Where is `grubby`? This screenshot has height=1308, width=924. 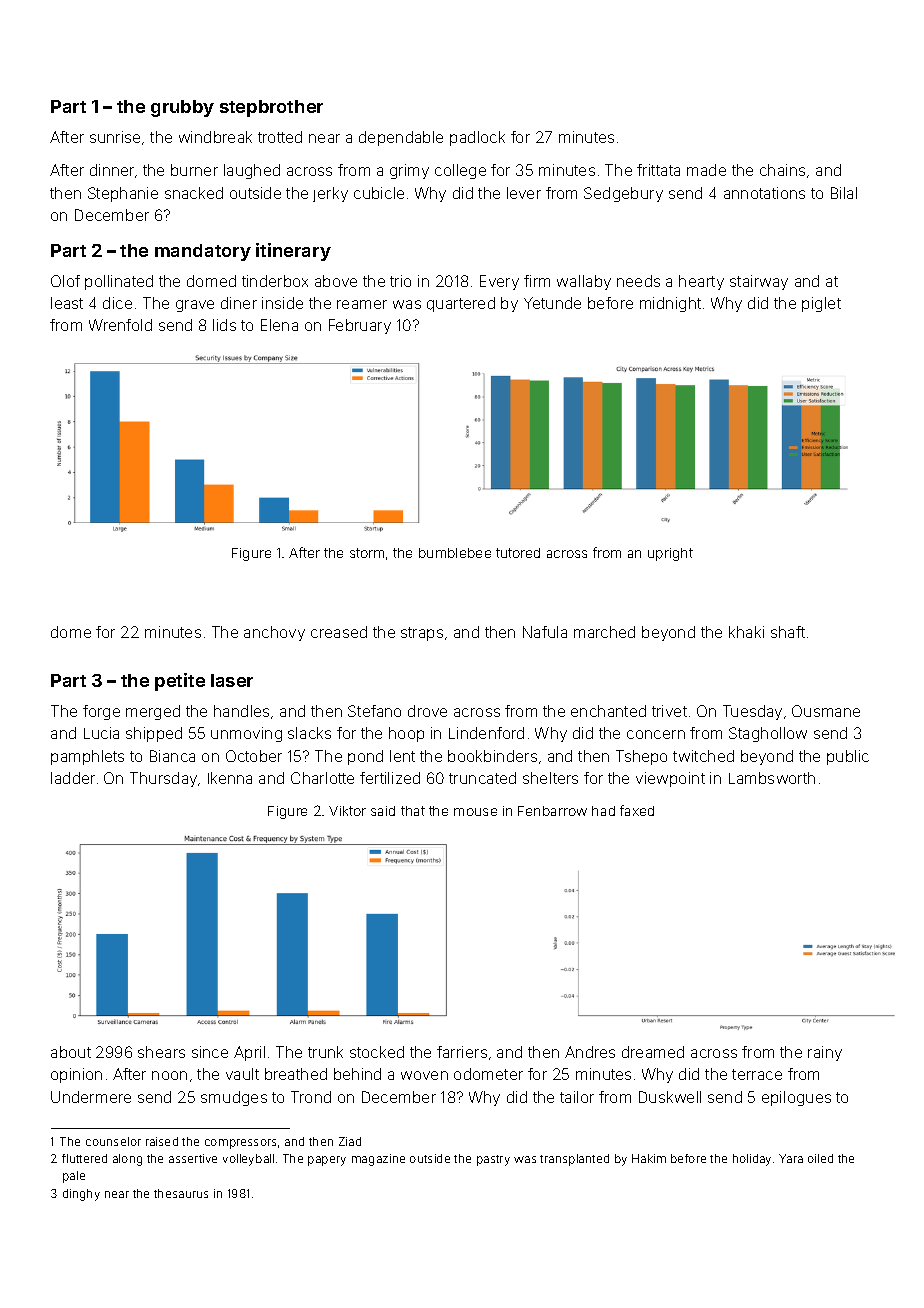 grubby is located at coordinates (182, 108).
